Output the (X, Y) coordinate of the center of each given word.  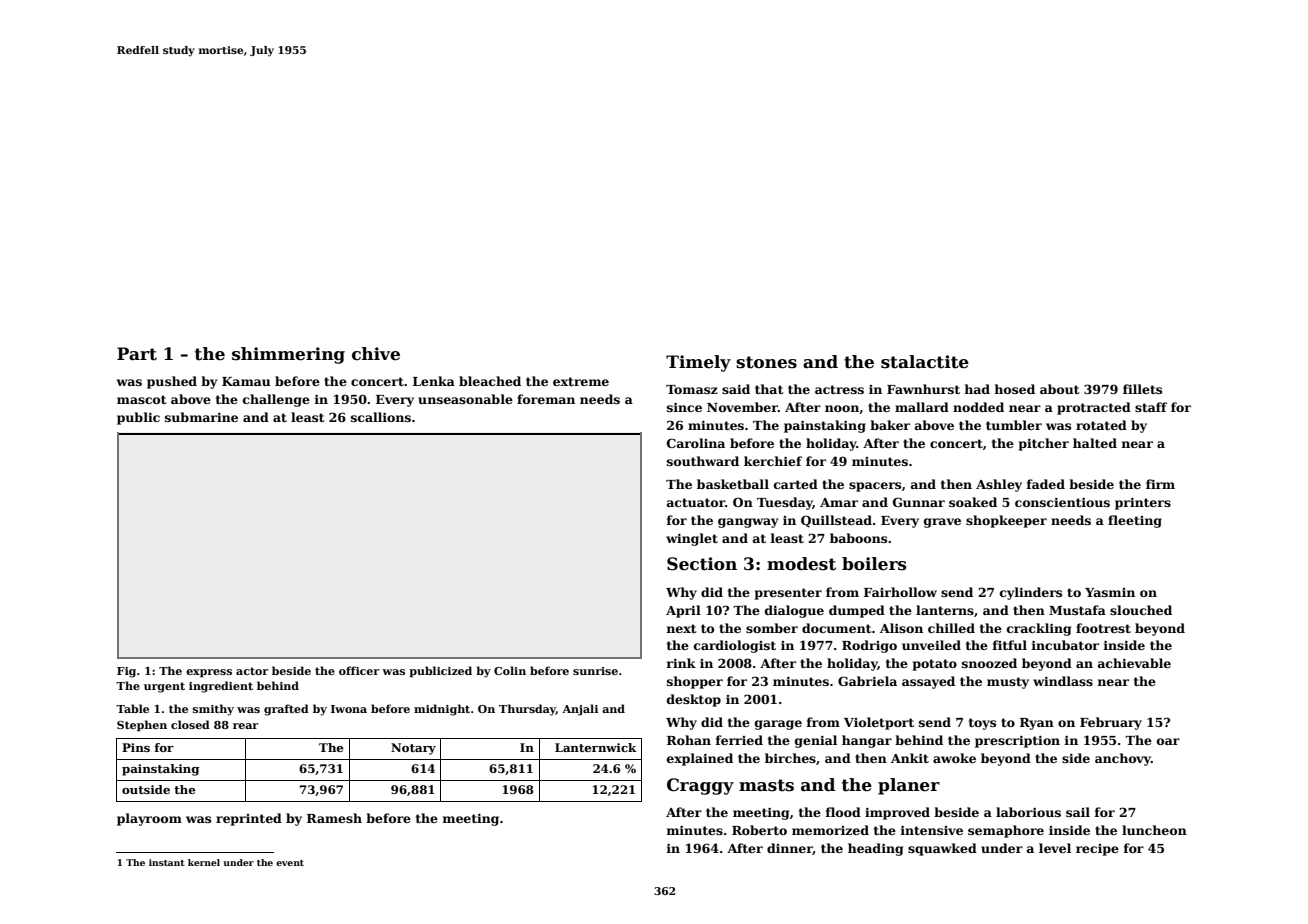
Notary (413, 749)
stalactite (925, 362)
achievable (1134, 663)
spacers (875, 487)
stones (766, 362)
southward (703, 461)
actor (252, 671)
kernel (204, 862)
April (683, 611)
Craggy (700, 786)
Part (137, 354)
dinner (790, 849)
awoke (954, 758)
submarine (201, 417)
